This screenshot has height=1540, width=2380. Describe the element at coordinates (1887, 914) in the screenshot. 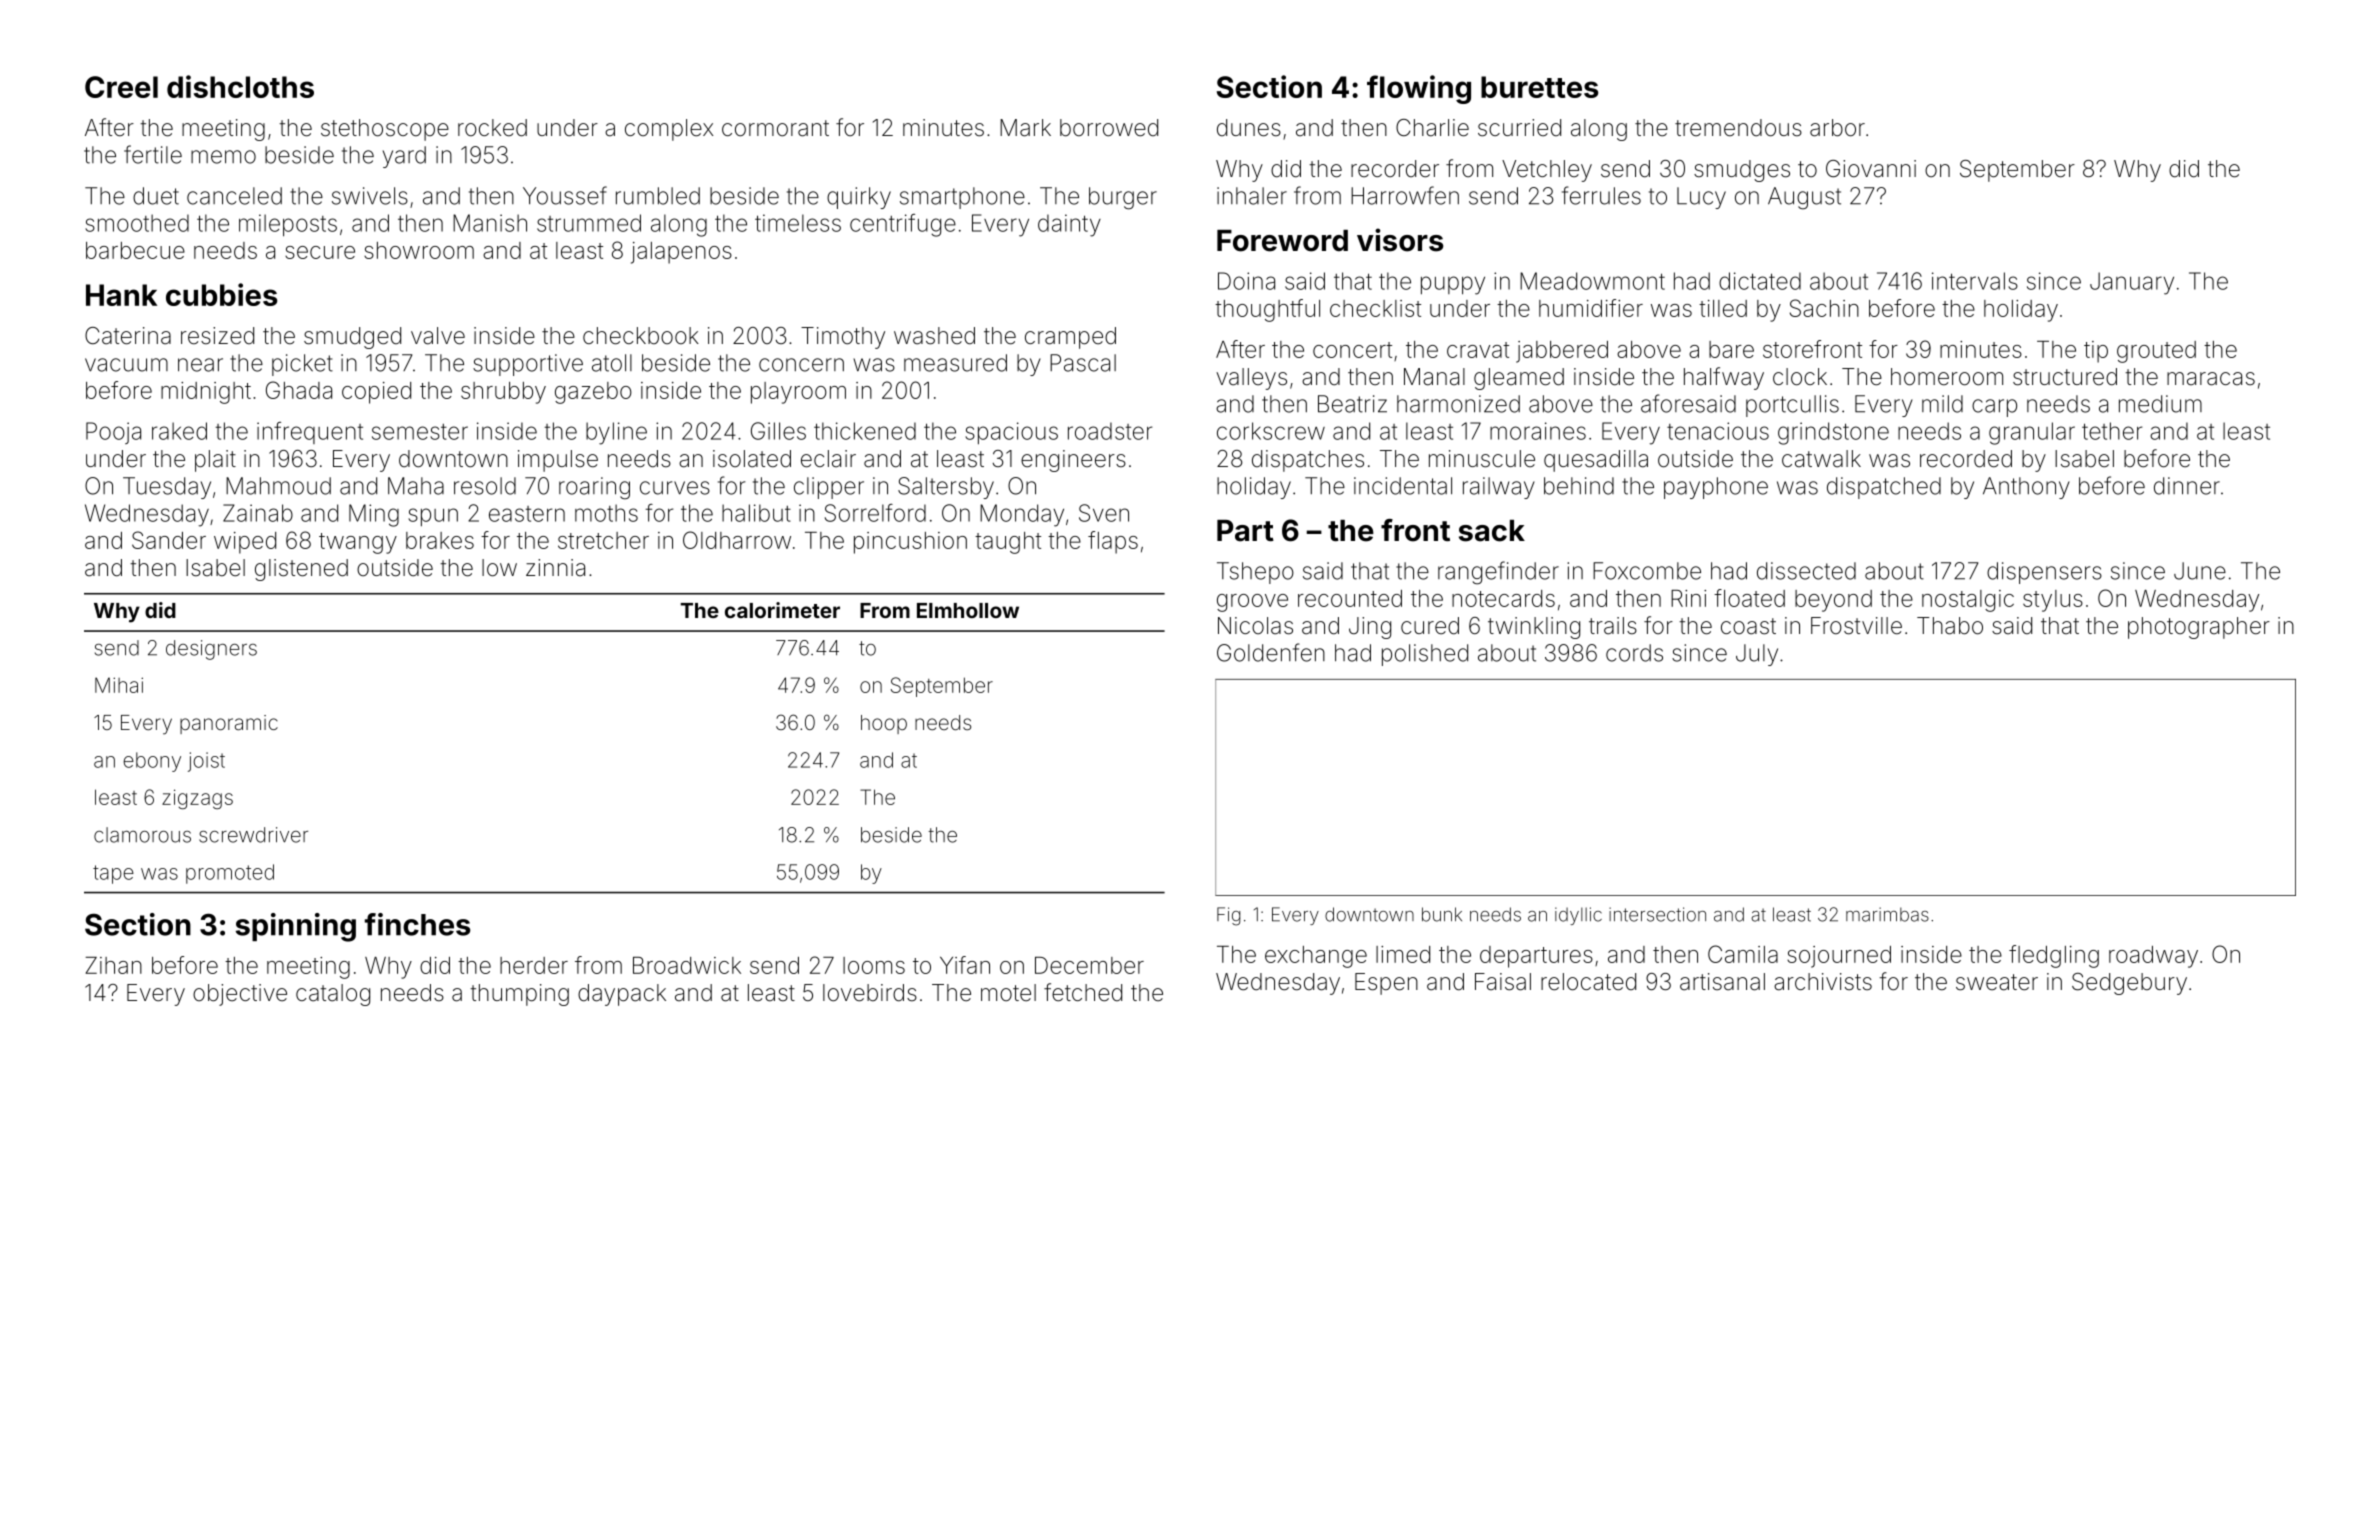

I see `marimbas` at that location.
